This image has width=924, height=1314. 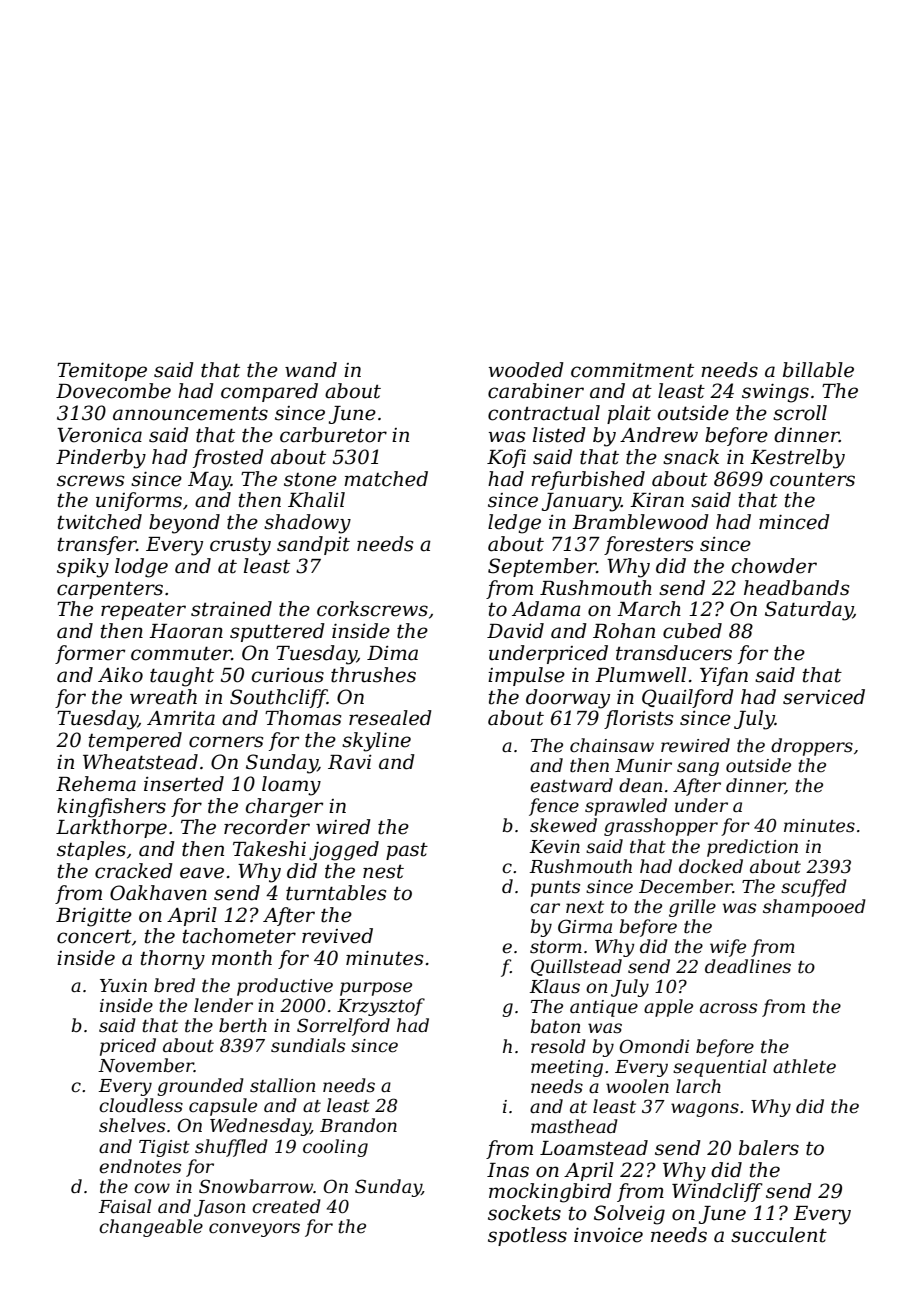 What do you see at coordinates (102, 372) in the image?
I see `Temitope` at bounding box center [102, 372].
